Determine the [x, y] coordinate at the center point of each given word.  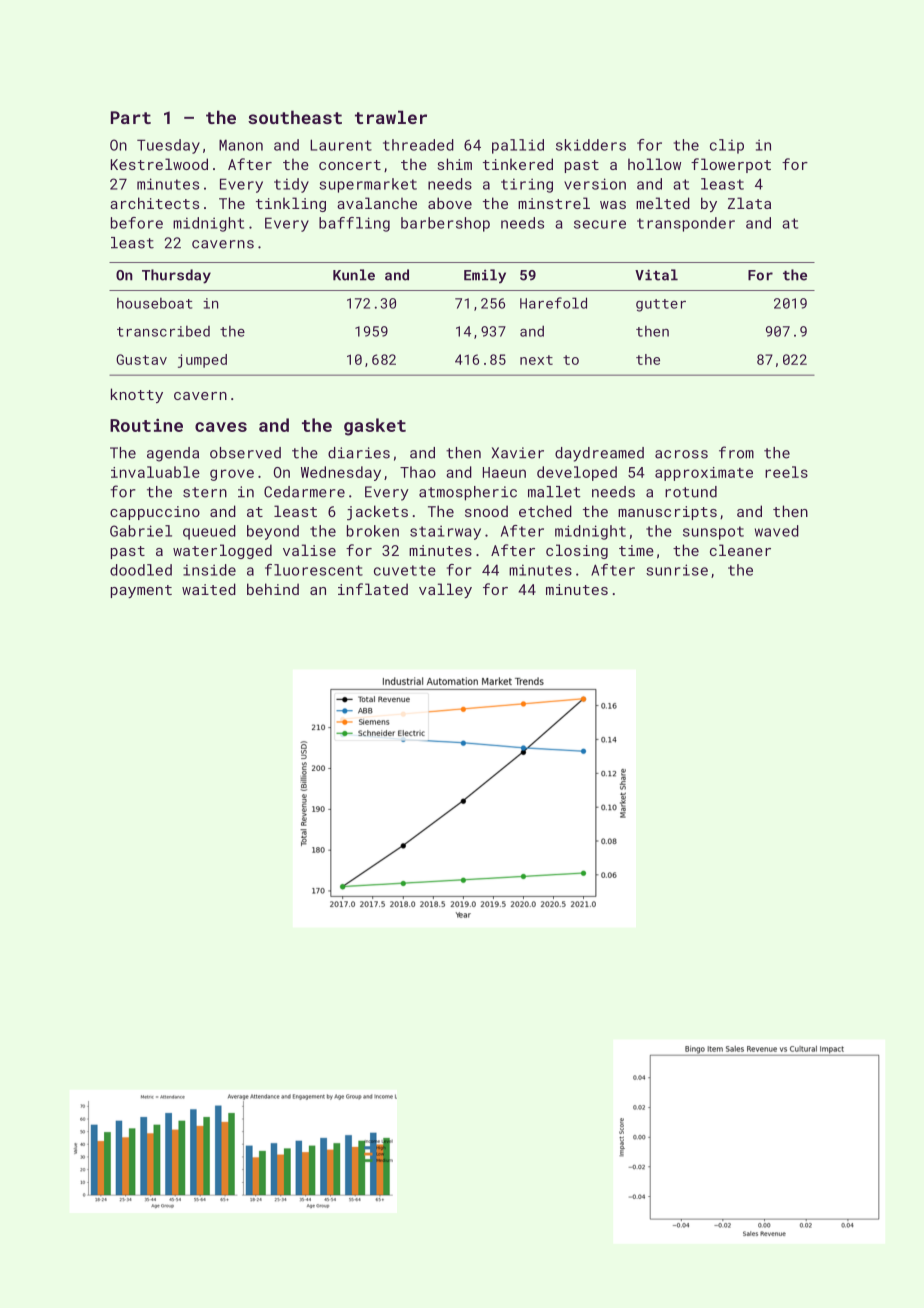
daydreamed [599, 454]
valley [445, 590]
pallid [518, 146]
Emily [485, 276]
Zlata [749, 203]
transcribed [163, 331]
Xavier [518, 453]
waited [209, 589]
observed [245, 453]
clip [727, 146]
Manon [241, 145]
